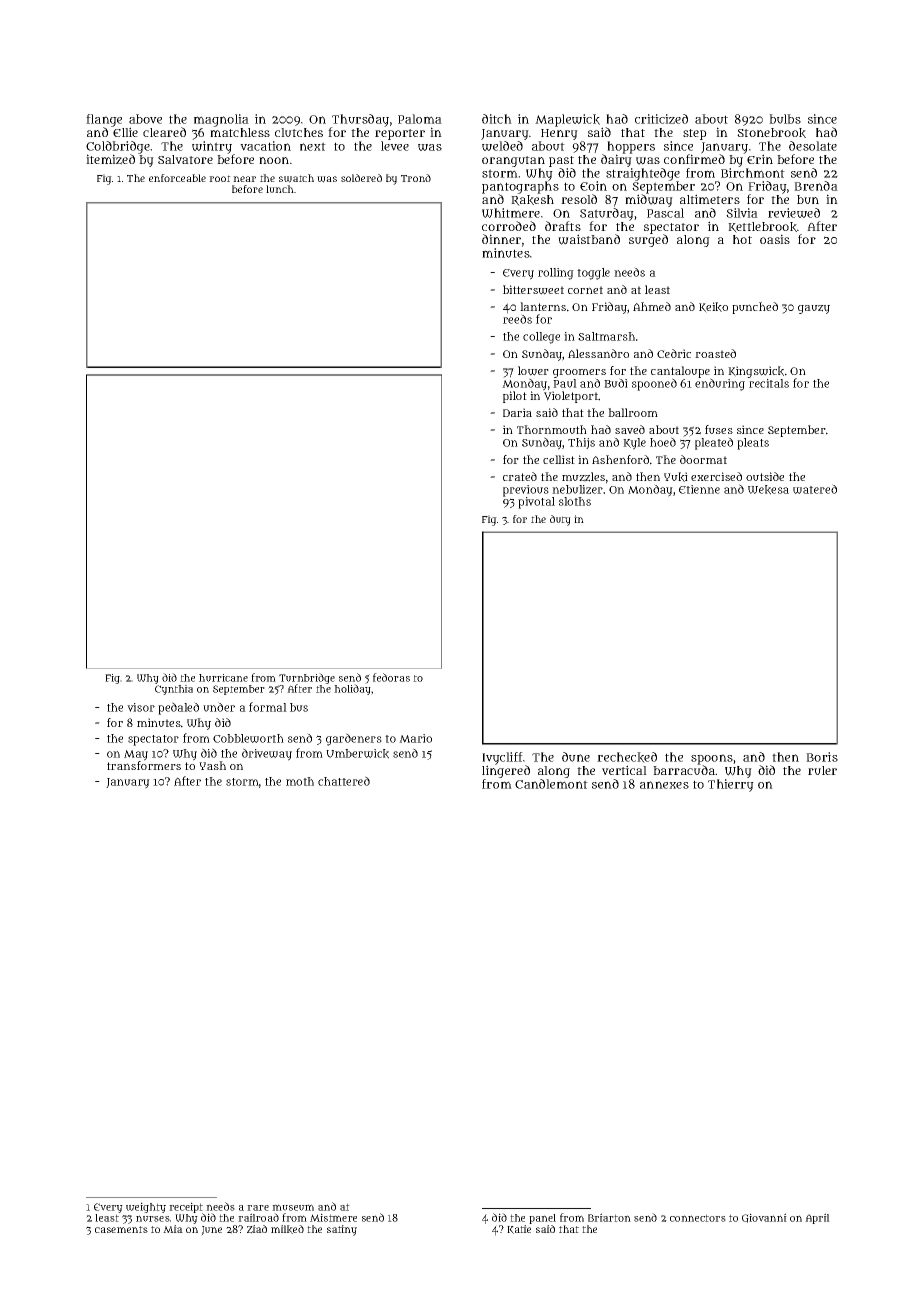 The width and height of the screenshot is (924, 1308). Describe the element at coordinates (506, 771) in the screenshot. I see `lingered` at that location.
